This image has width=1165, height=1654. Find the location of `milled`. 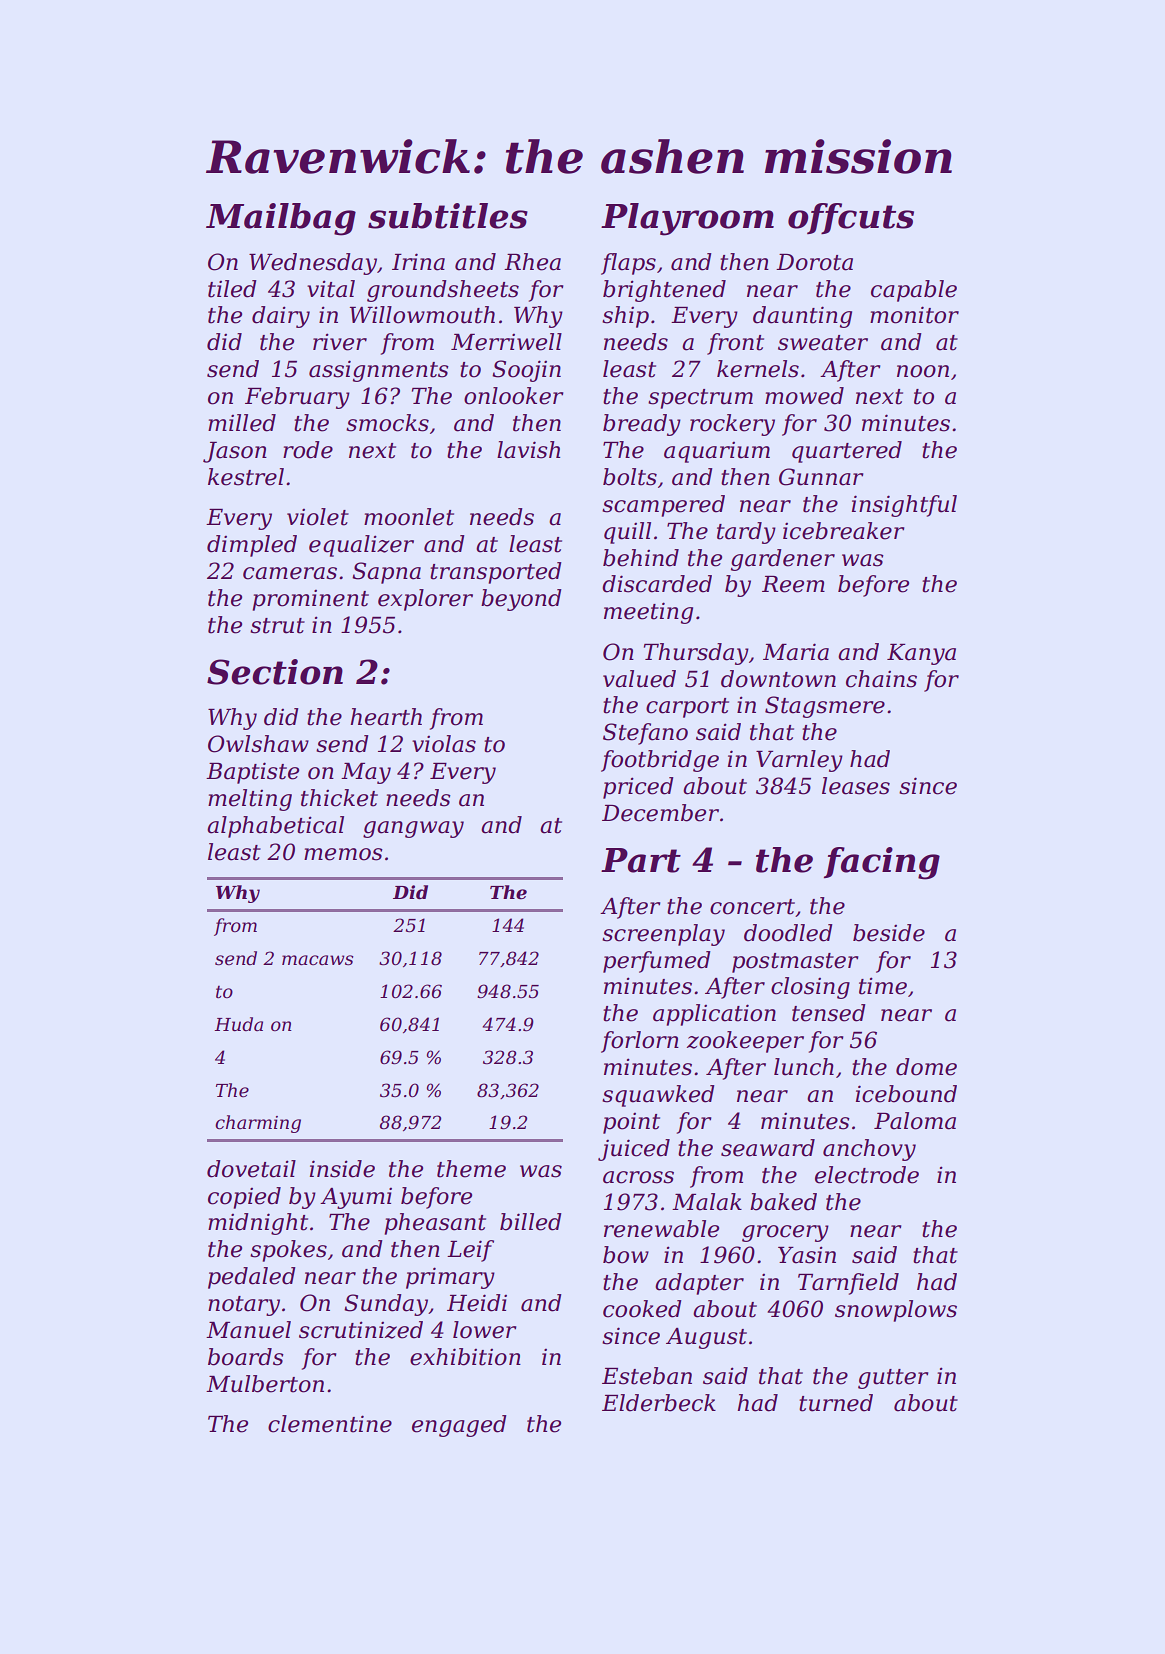

milled is located at coordinates (242, 423).
